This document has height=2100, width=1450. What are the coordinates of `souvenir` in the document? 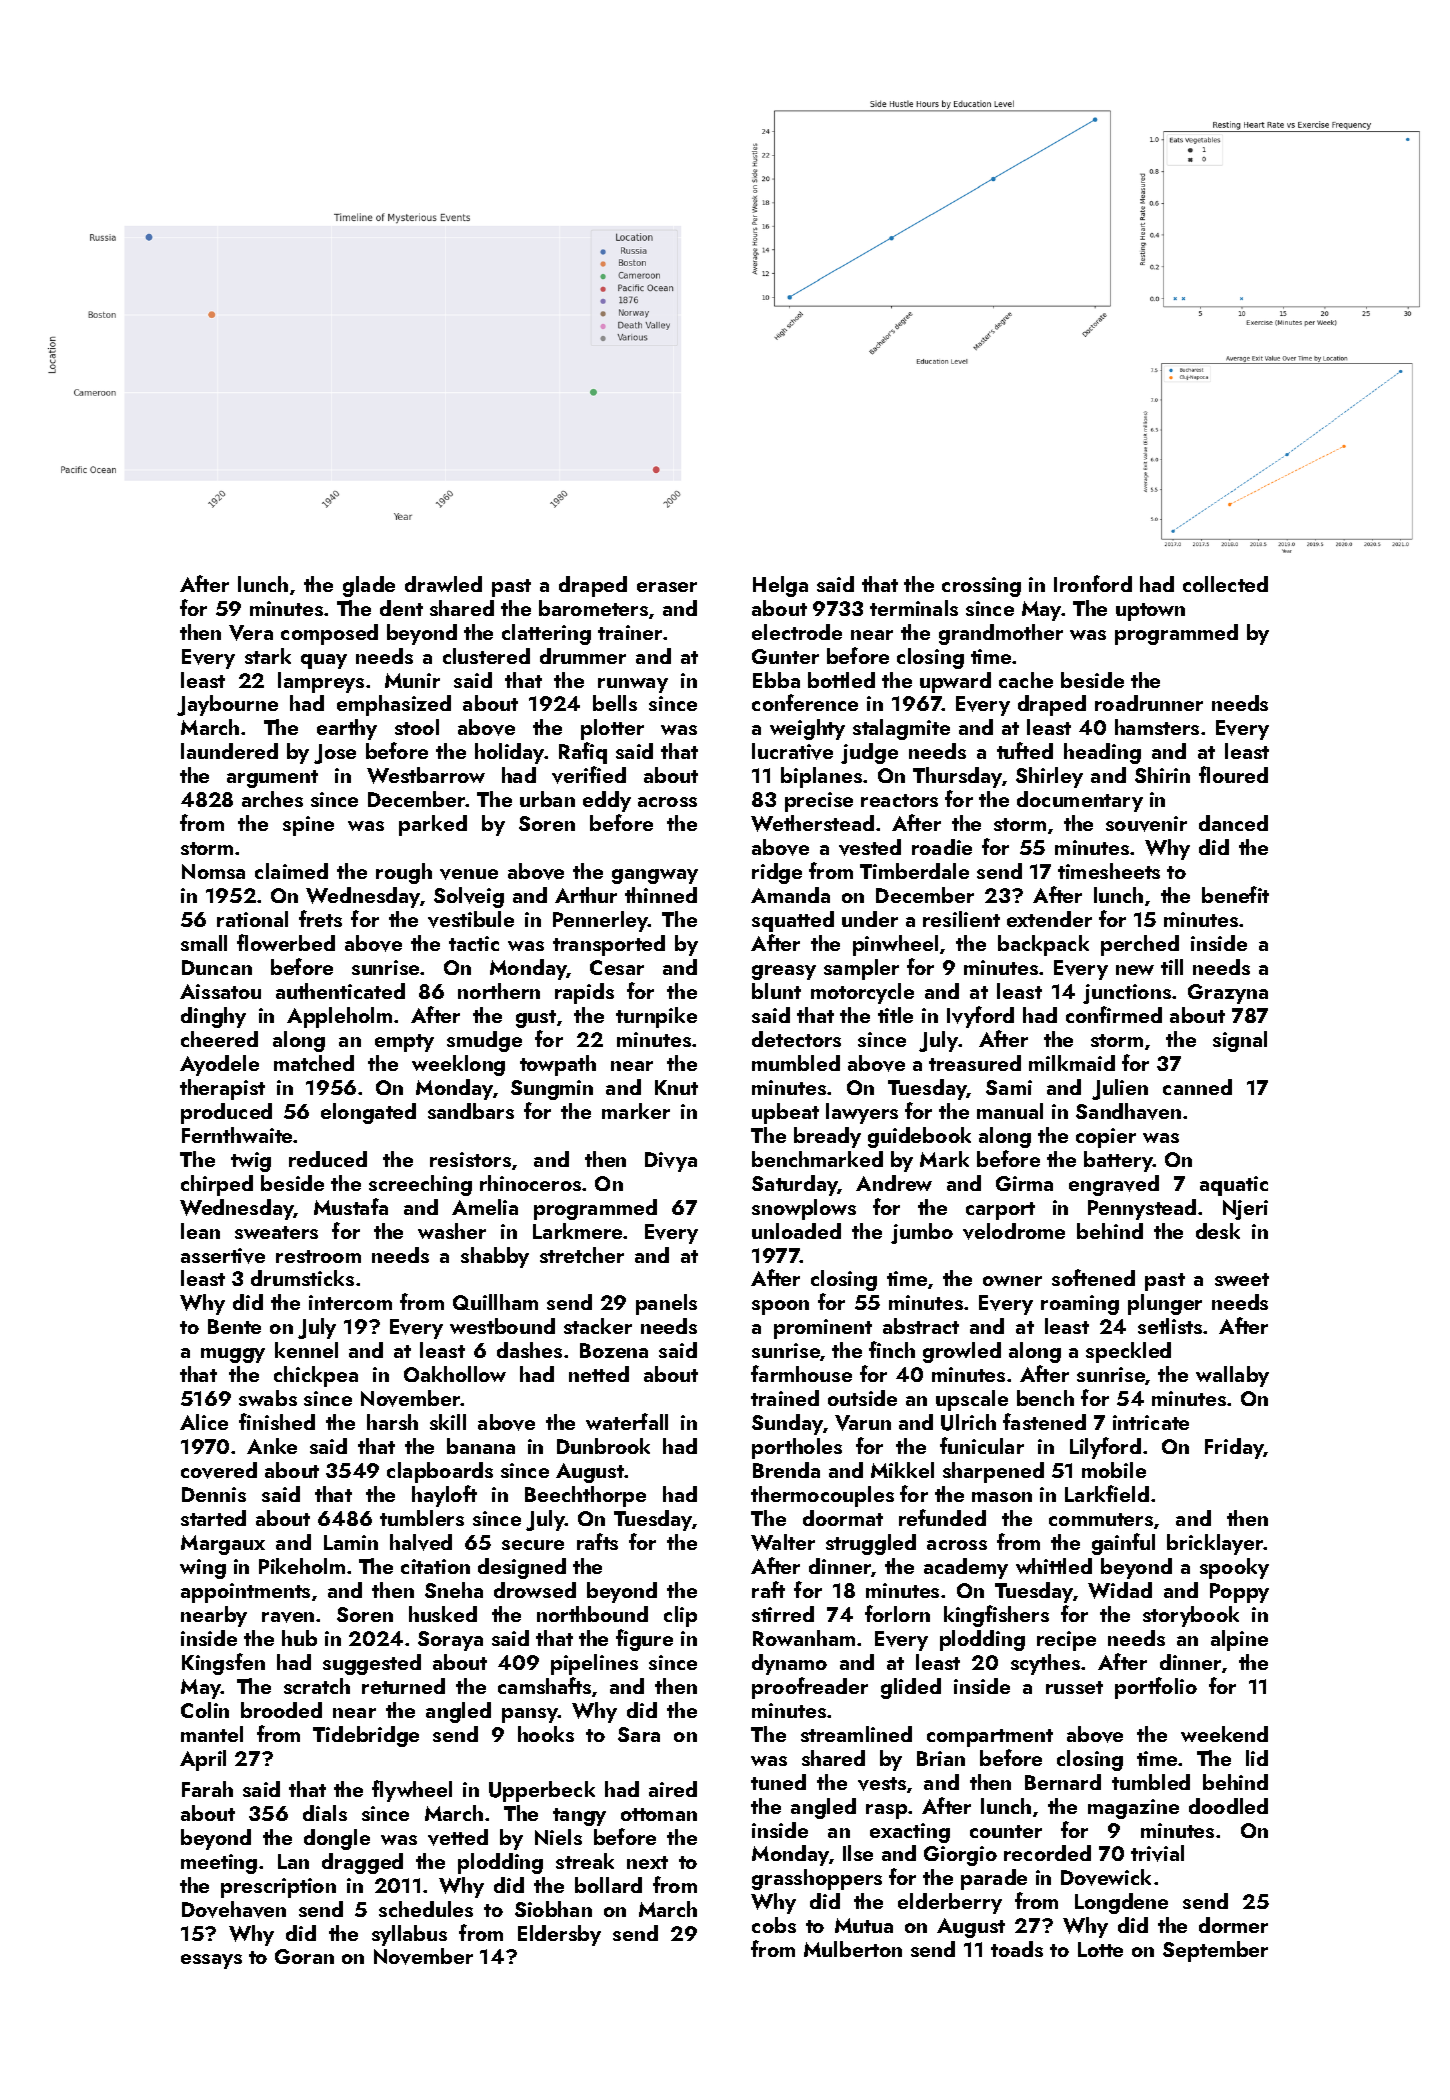 It's located at (1146, 824).
